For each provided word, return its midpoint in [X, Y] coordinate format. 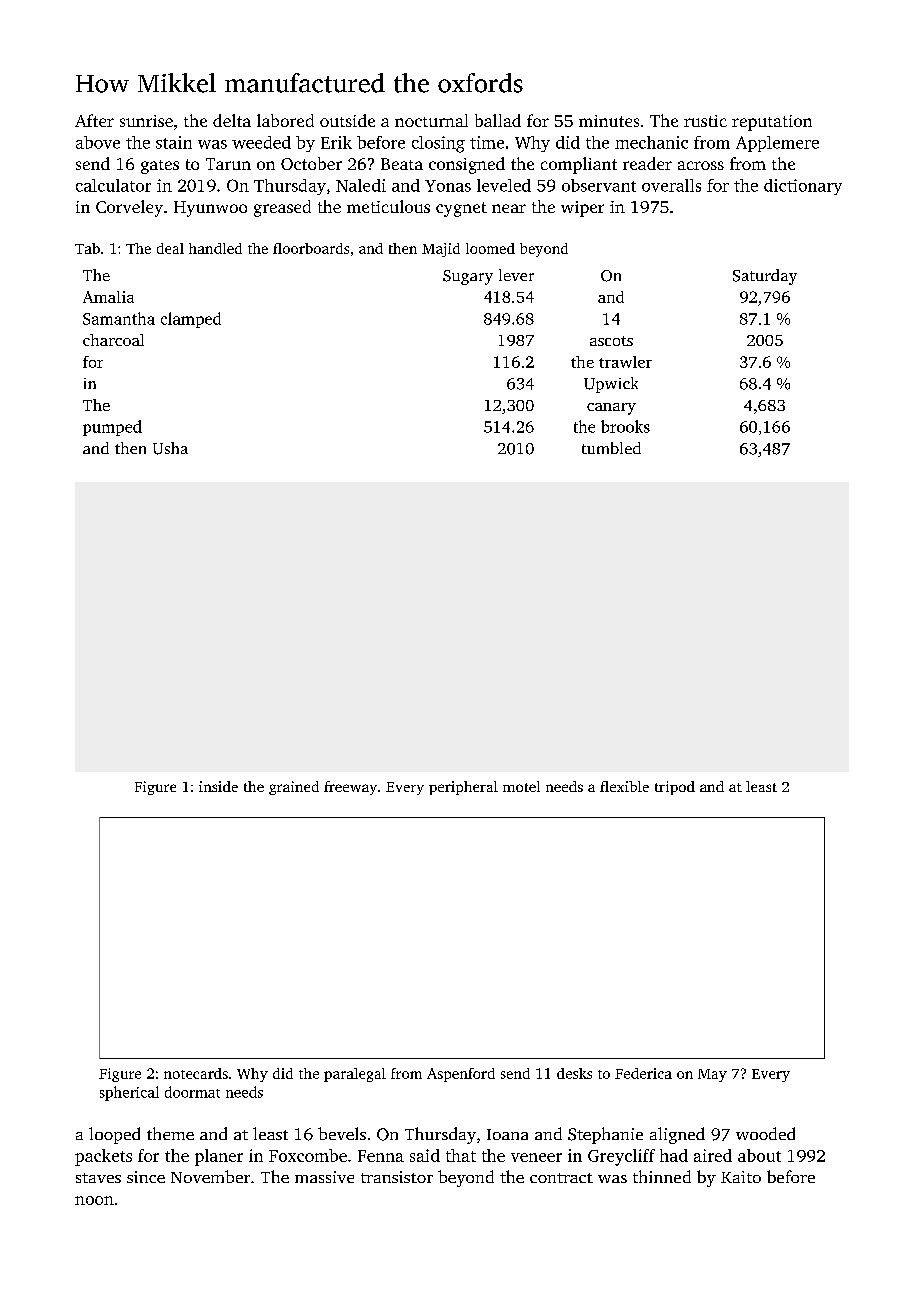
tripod [675, 788]
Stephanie [605, 1135]
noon [94, 1200]
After [94, 120]
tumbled [611, 448]
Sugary [468, 277]
